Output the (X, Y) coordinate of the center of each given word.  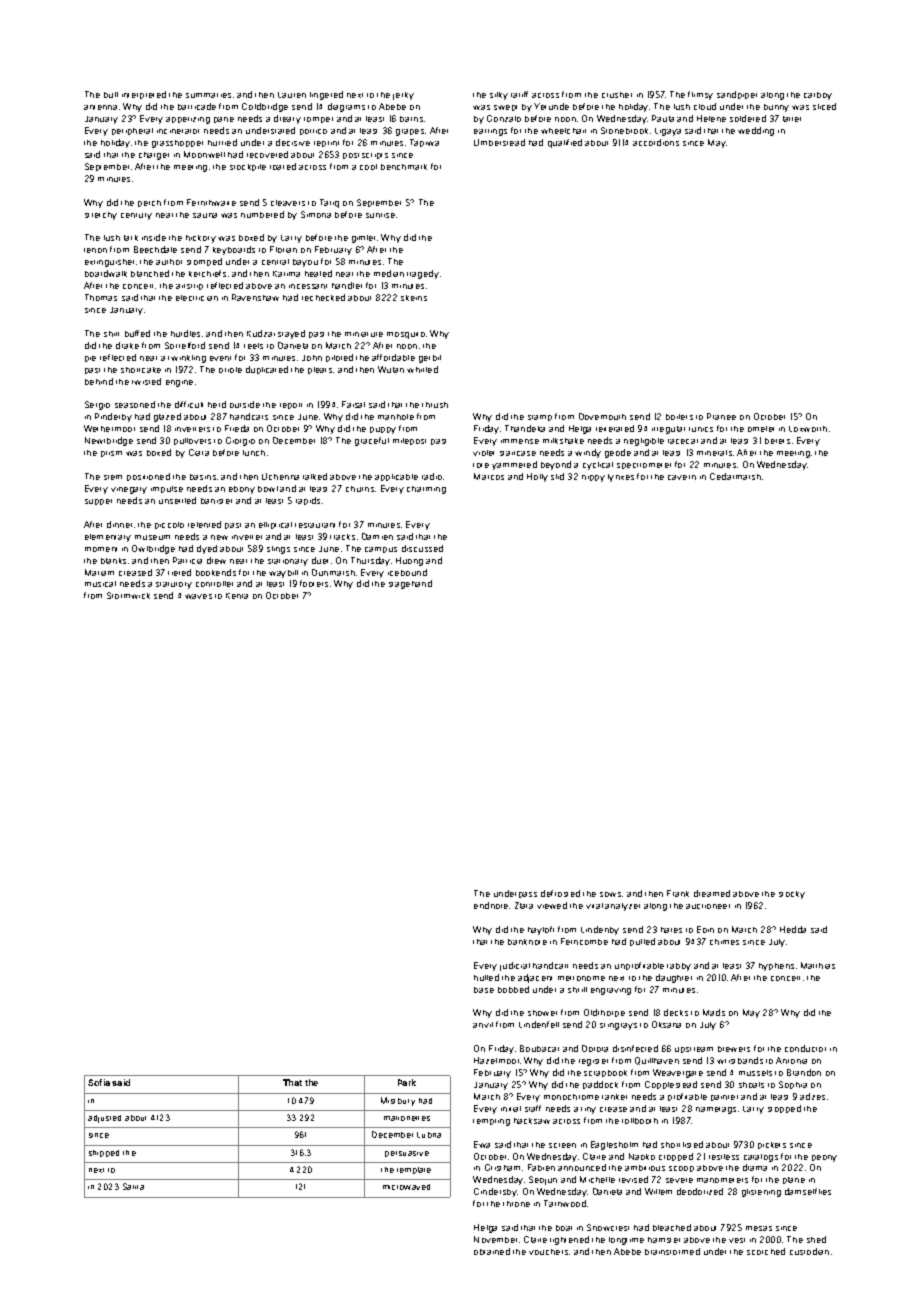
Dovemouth (602, 416)
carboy (818, 96)
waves (198, 596)
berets (777, 441)
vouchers (548, 1252)
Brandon (804, 1072)
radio (432, 476)
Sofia (99, 1082)
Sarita (133, 1186)
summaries (208, 95)
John (312, 358)
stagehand (410, 584)
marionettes (407, 1118)
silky (499, 96)
